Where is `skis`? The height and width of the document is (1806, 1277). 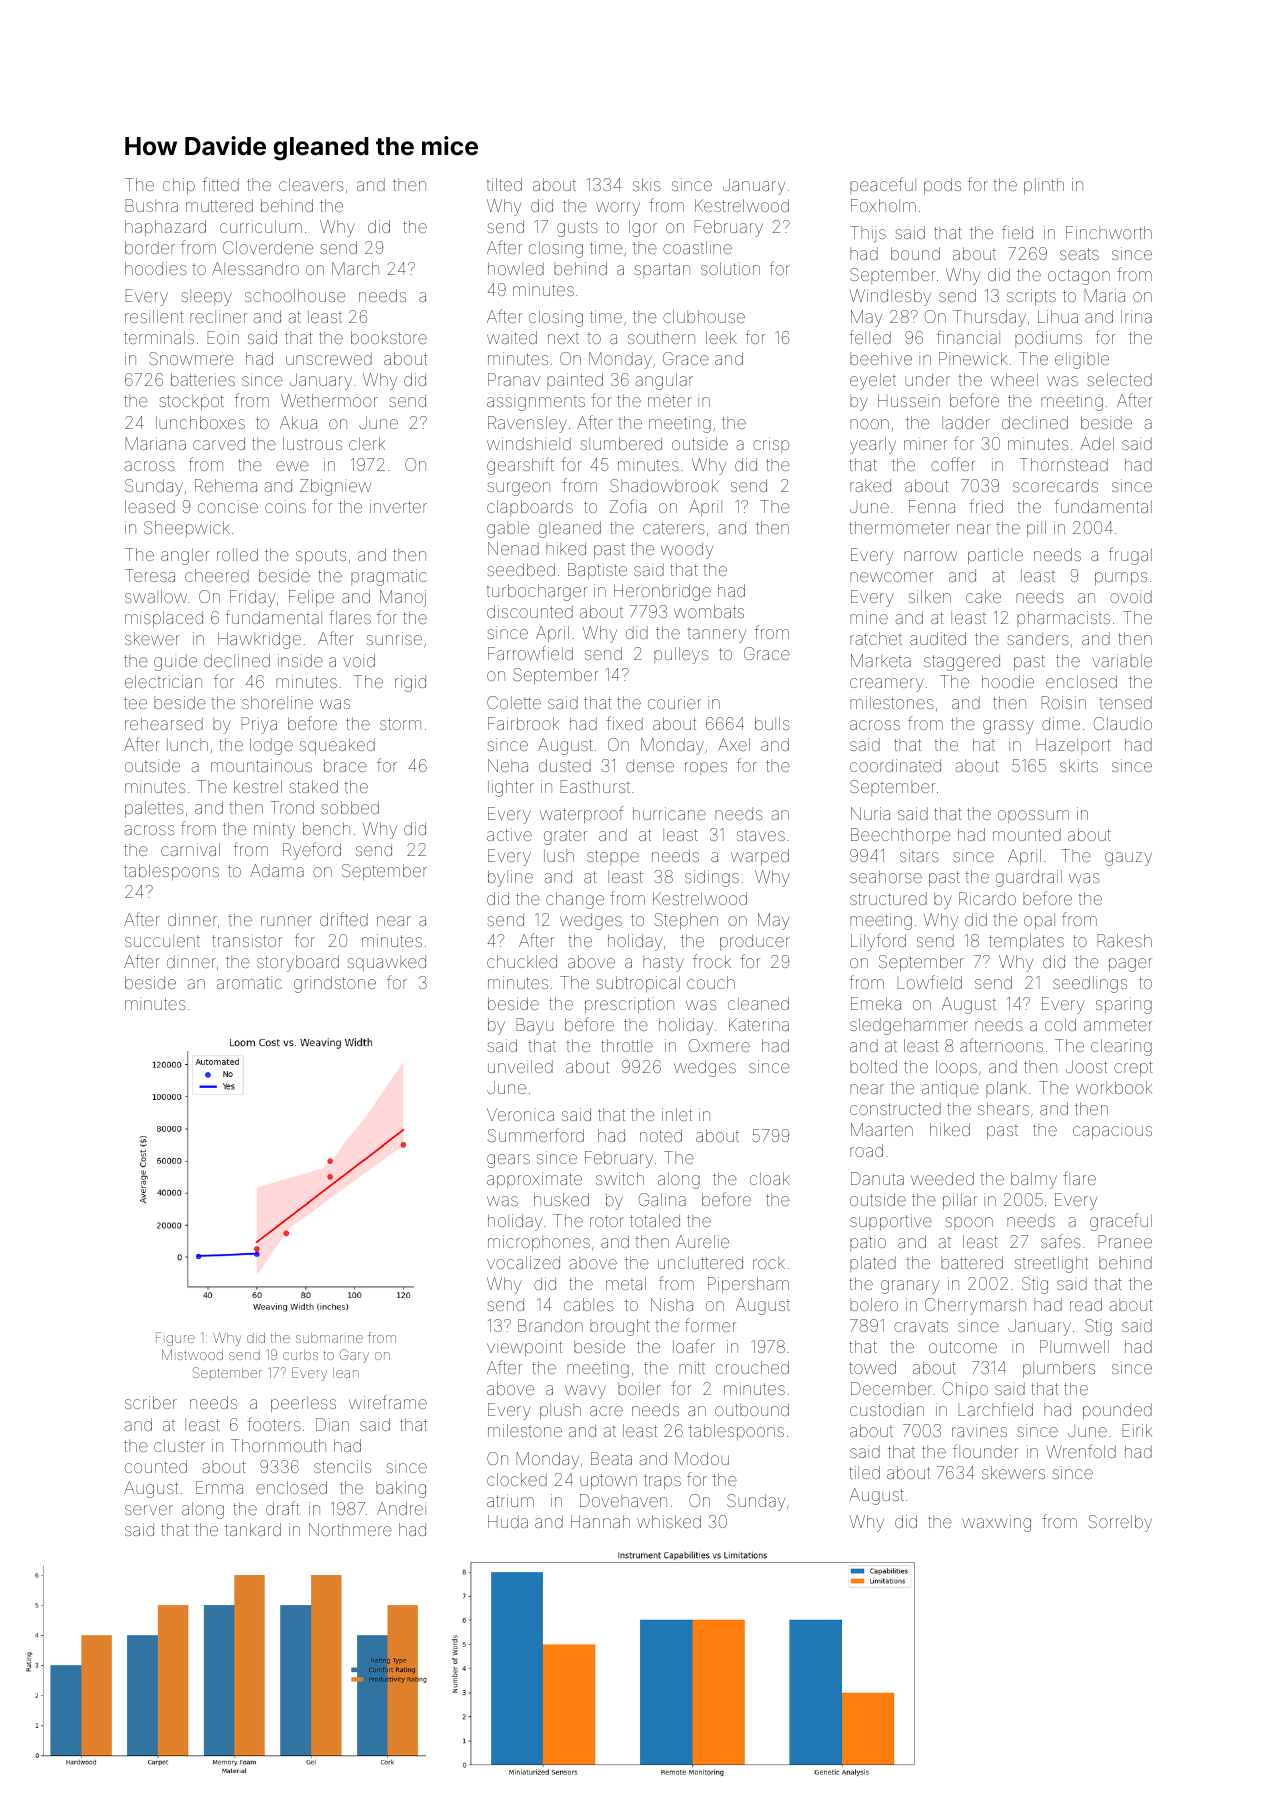 skis is located at coordinates (647, 184).
